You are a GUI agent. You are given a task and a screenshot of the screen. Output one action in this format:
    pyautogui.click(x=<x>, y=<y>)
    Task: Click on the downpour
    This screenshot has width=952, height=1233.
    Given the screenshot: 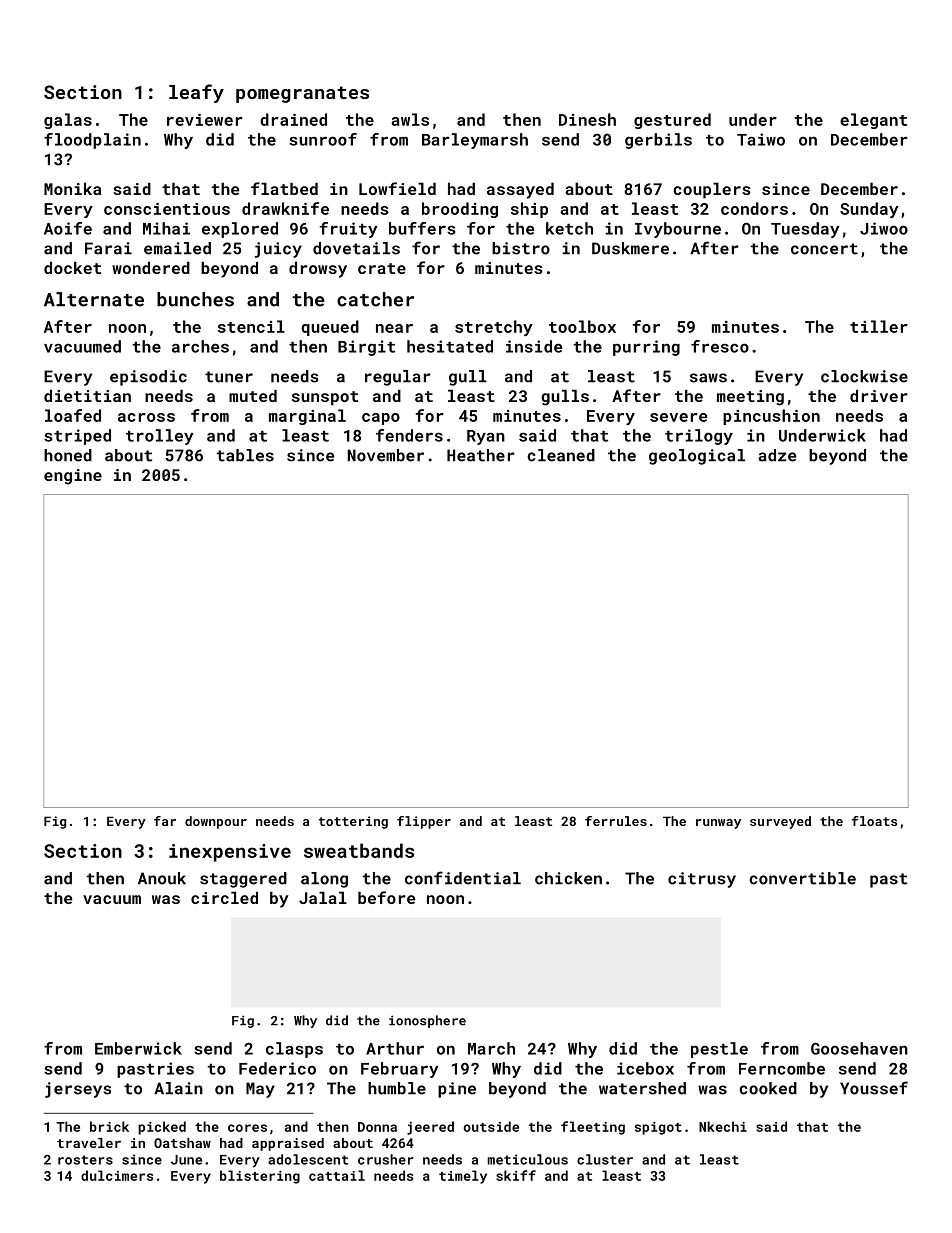 What is the action you would take?
    pyautogui.click(x=216, y=822)
